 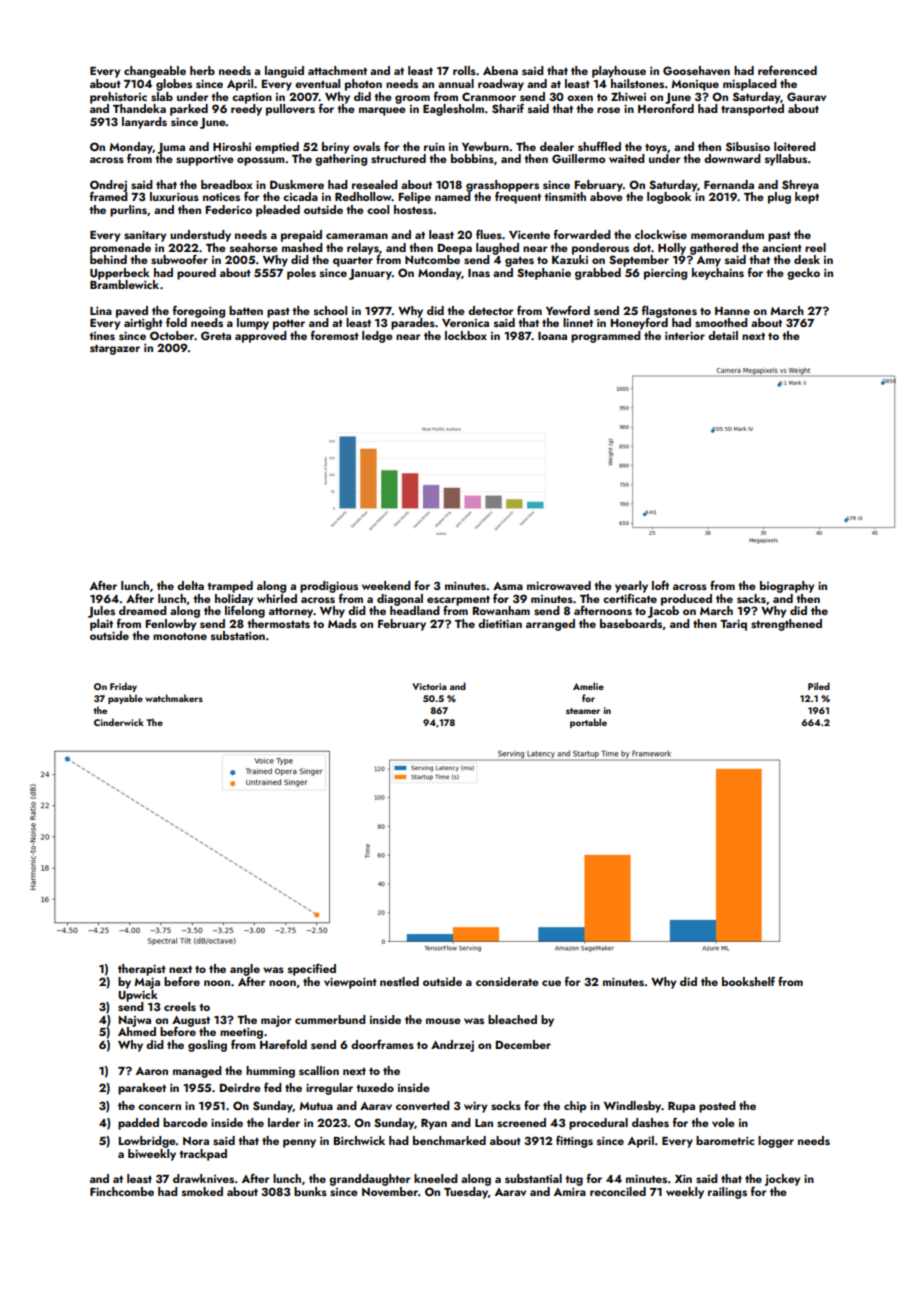 What do you see at coordinates (776, 1142) in the screenshot?
I see `logger` at bounding box center [776, 1142].
